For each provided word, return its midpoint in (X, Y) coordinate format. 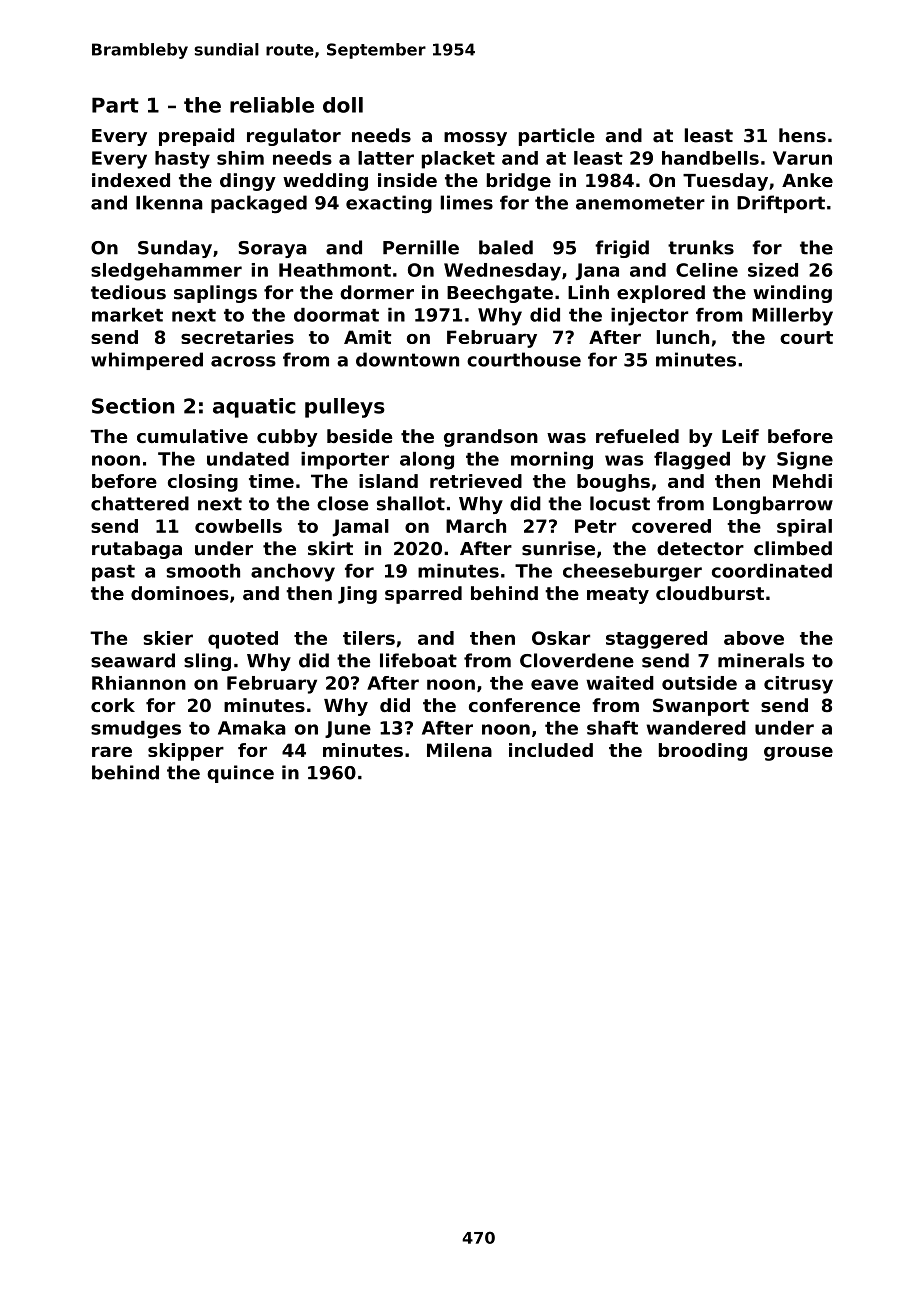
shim (240, 158)
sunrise (558, 548)
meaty (618, 595)
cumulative (192, 436)
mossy (475, 139)
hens (802, 135)
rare (112, 752)
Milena (459, 750)
